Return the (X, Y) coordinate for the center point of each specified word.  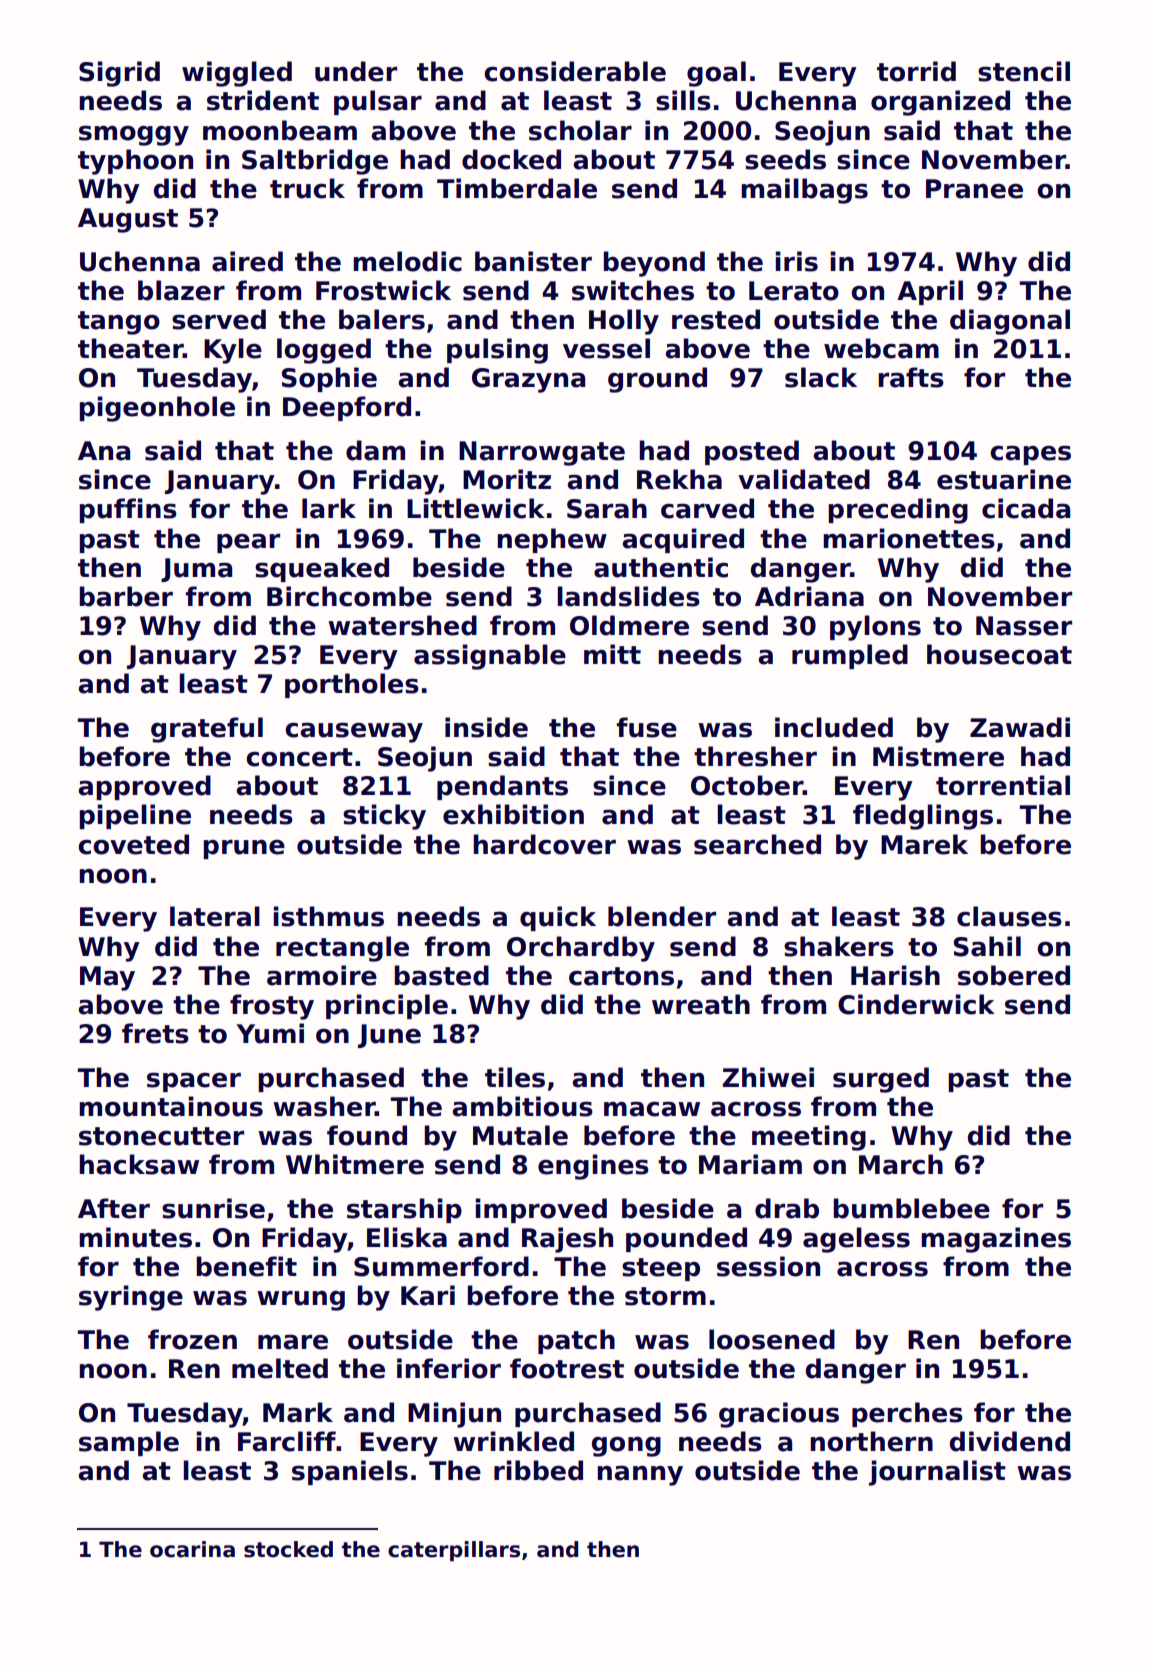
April (930, 292)
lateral (215, 916)
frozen (192, 1339)
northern (872, 1441)
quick (558, 918)
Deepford (347, 408)
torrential (1003, 785)
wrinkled (513, 1441)
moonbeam (280, 130)
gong (626, 1446)
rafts (911, 377)
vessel (606, 348)
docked (511, 159)
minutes (135, 1237)
